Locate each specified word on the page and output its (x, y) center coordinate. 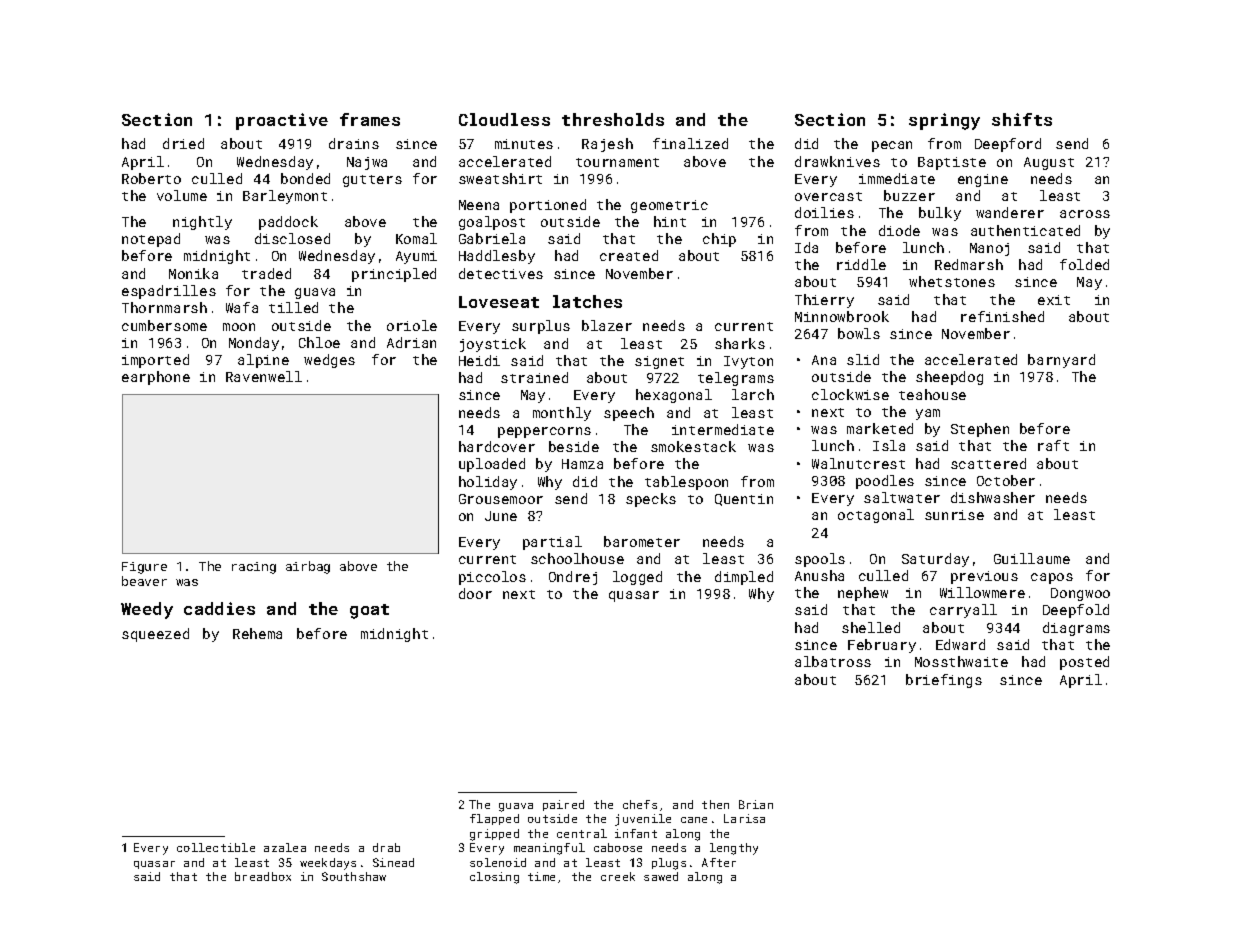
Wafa (242, 307)
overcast (828, 196)
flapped (494, 819)
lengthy (734, 849)
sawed (661, 876)
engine (983, 180)
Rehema (257, 633)
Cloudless (504, 119)
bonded (305, 178)
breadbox (263, 876)
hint (670, 221)
